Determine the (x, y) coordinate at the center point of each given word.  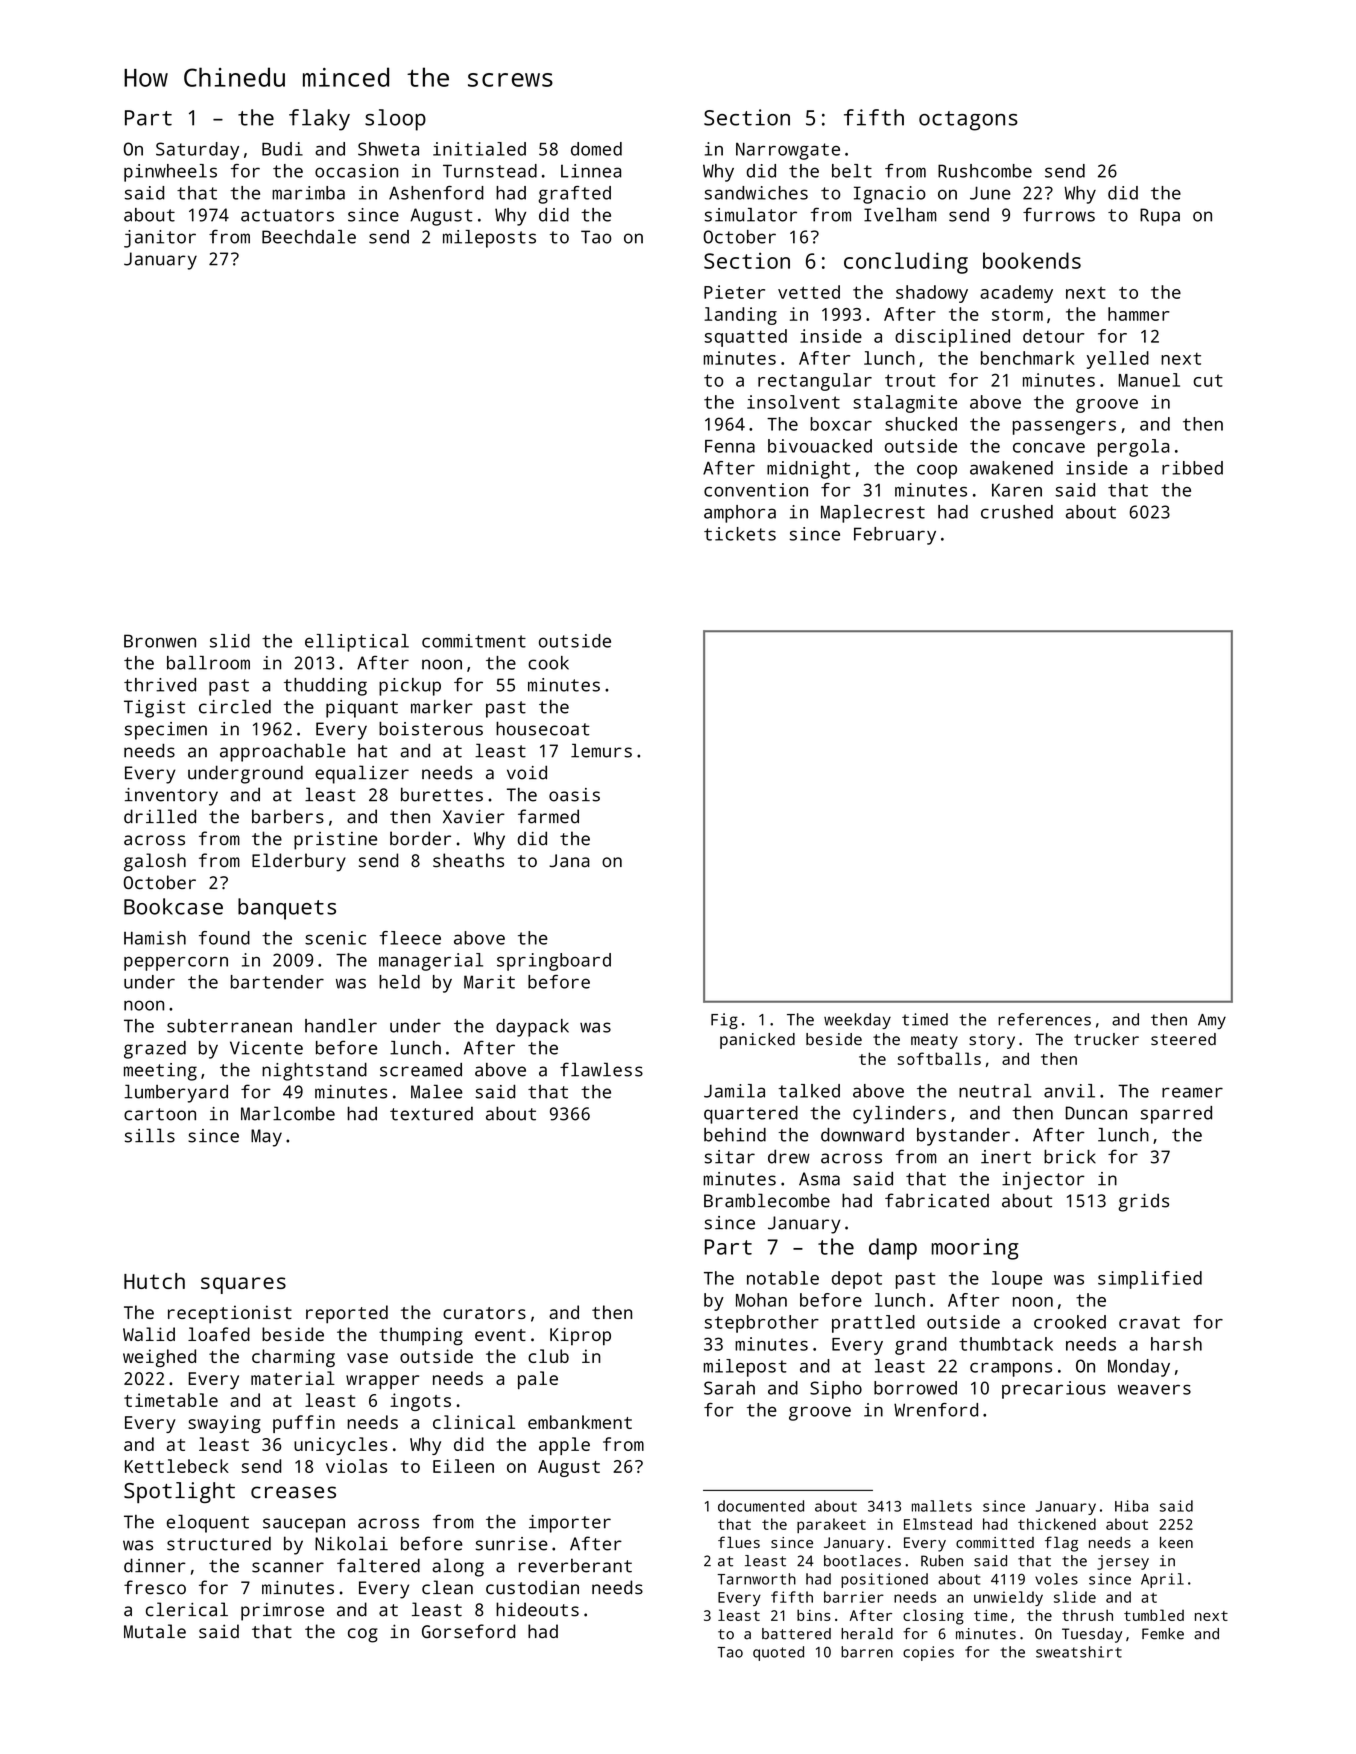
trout (910, 380)
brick (1070, 1157)
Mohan (761, 1300)
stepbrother (761, 1324)
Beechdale (309, 237)
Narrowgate (788, 151)
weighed (159, 1358)
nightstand (314, 1072)
